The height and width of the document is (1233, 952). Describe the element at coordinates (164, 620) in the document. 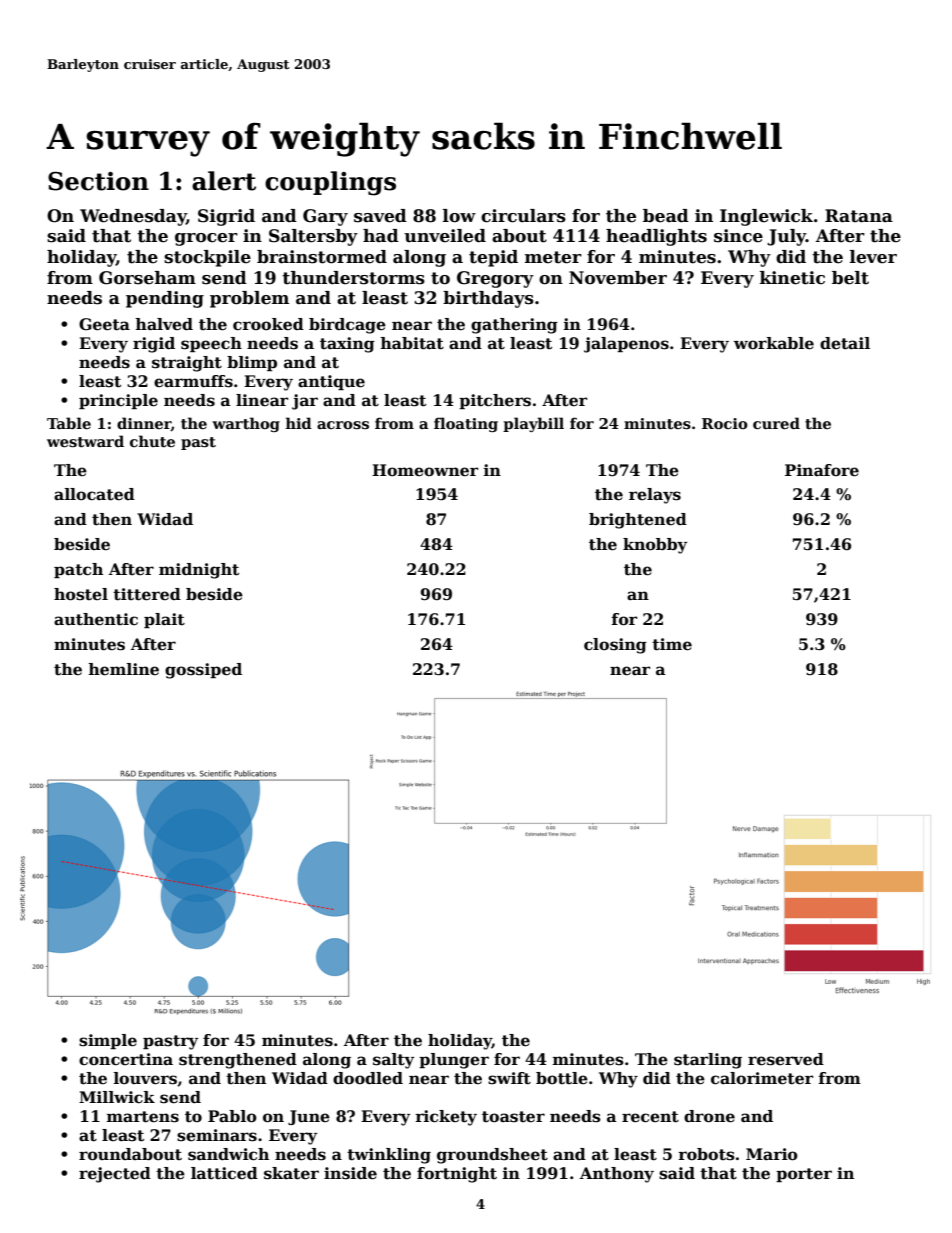

I see `plait` at that location.
